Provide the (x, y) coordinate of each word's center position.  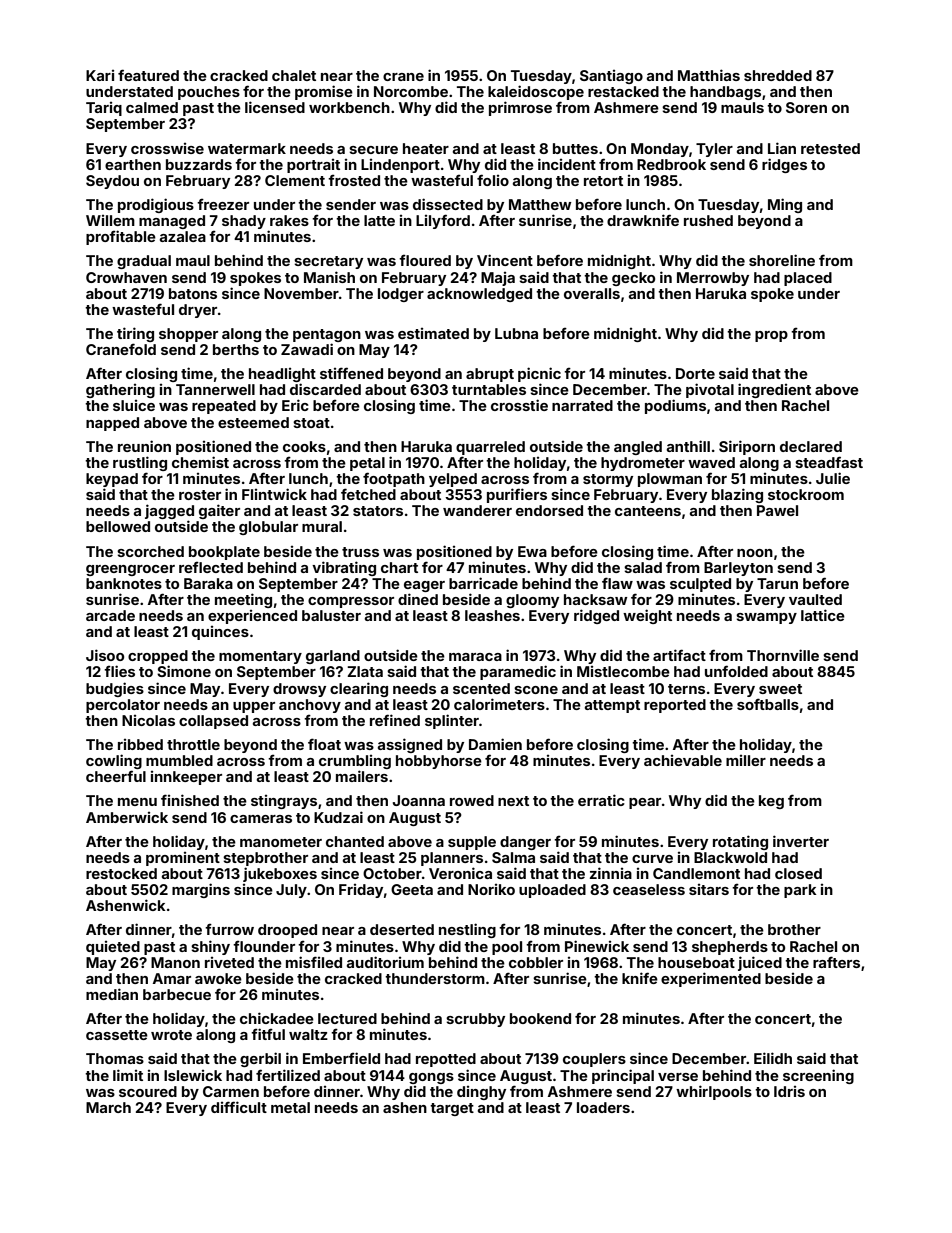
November (301, 293)
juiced (760, 963)
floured (425, 260)
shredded (778, 75)
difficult (239, 1107)
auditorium (385, 962)
